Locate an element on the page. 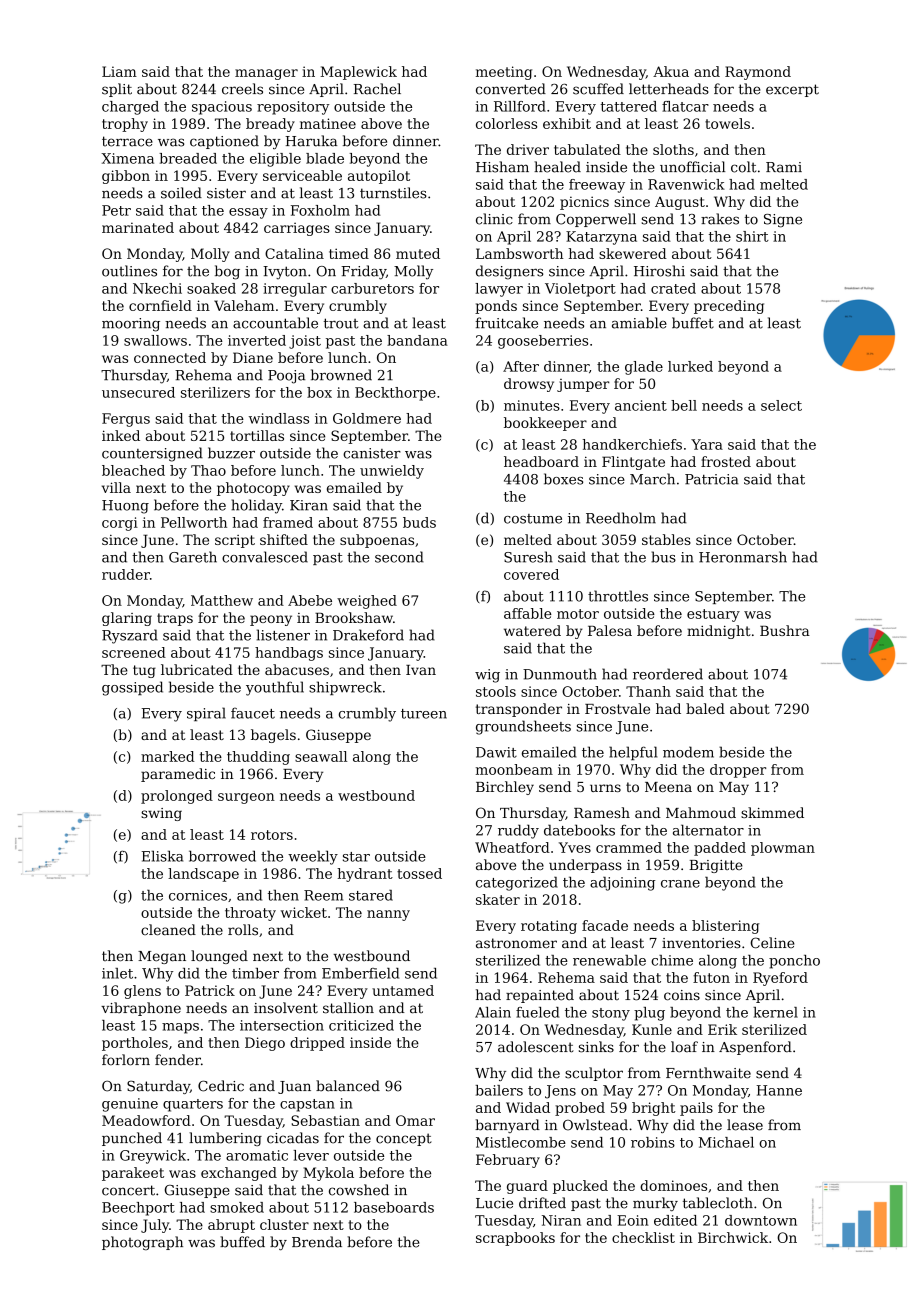 The width and height of the page is (924, 1308). Maplewick is located at coordinates (358, 73).
